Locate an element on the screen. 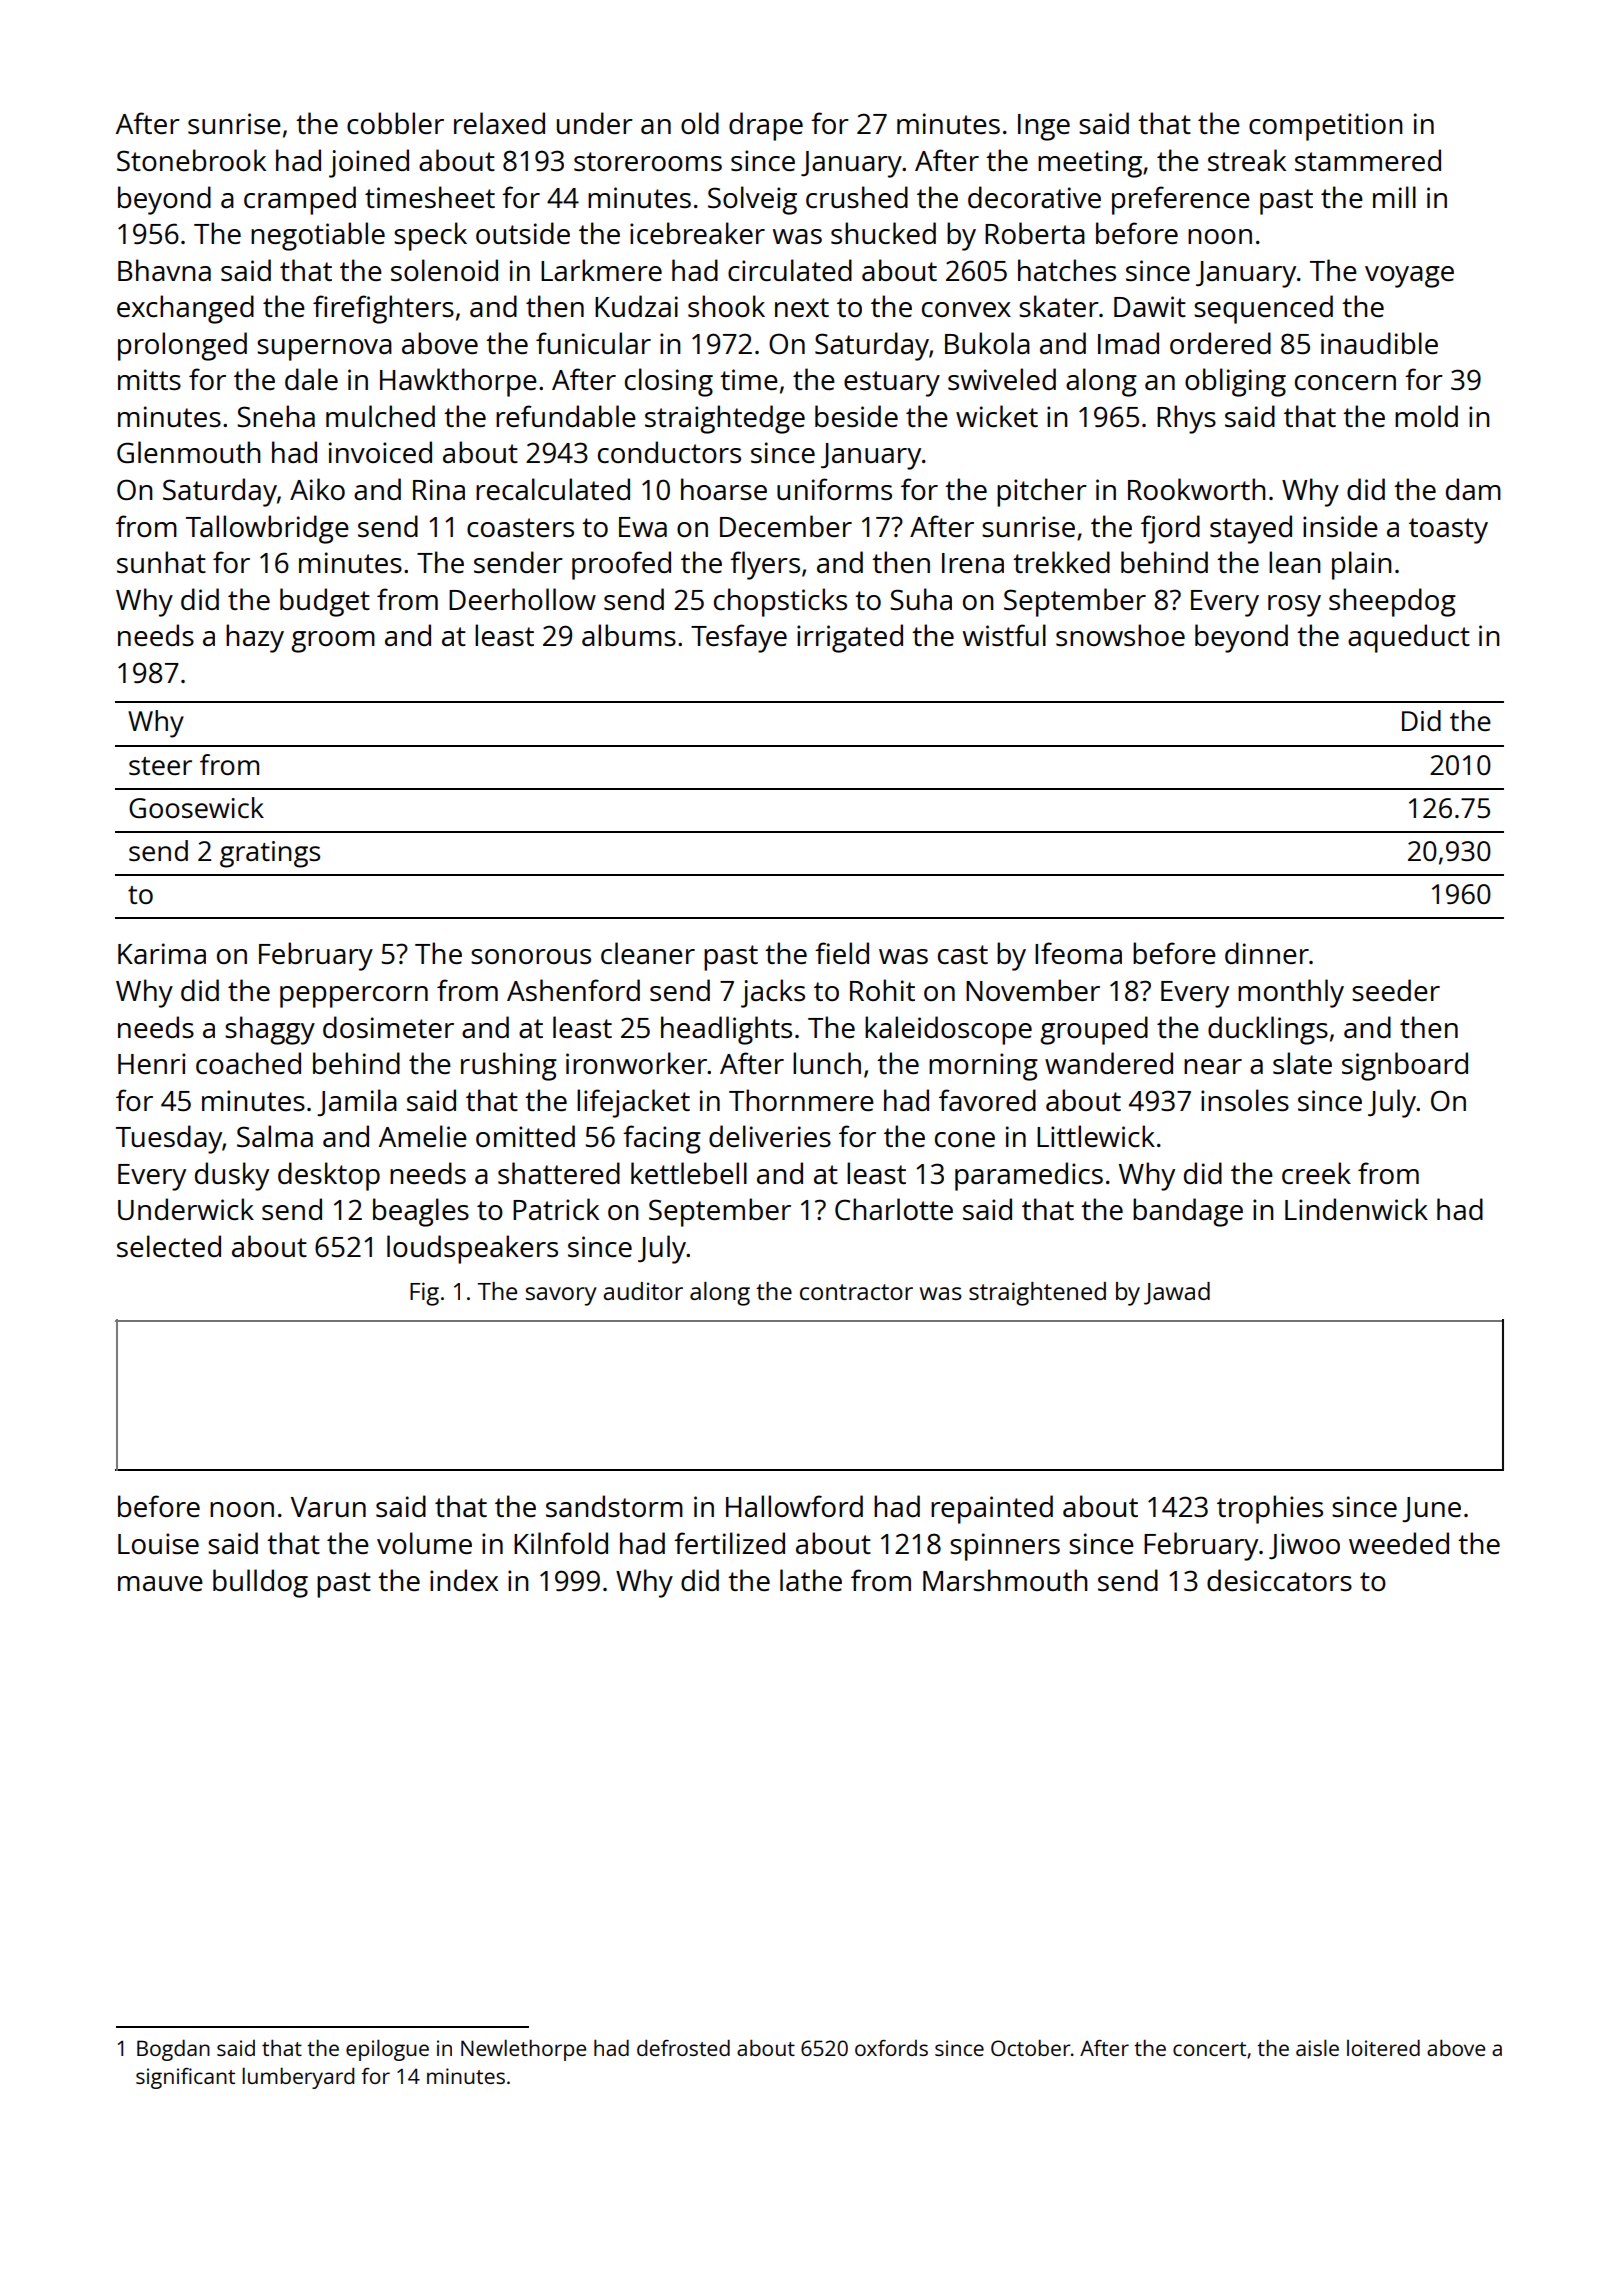 The image size is (1620, 2292). Newlethorpe is located at coordinates (523, 2050).
